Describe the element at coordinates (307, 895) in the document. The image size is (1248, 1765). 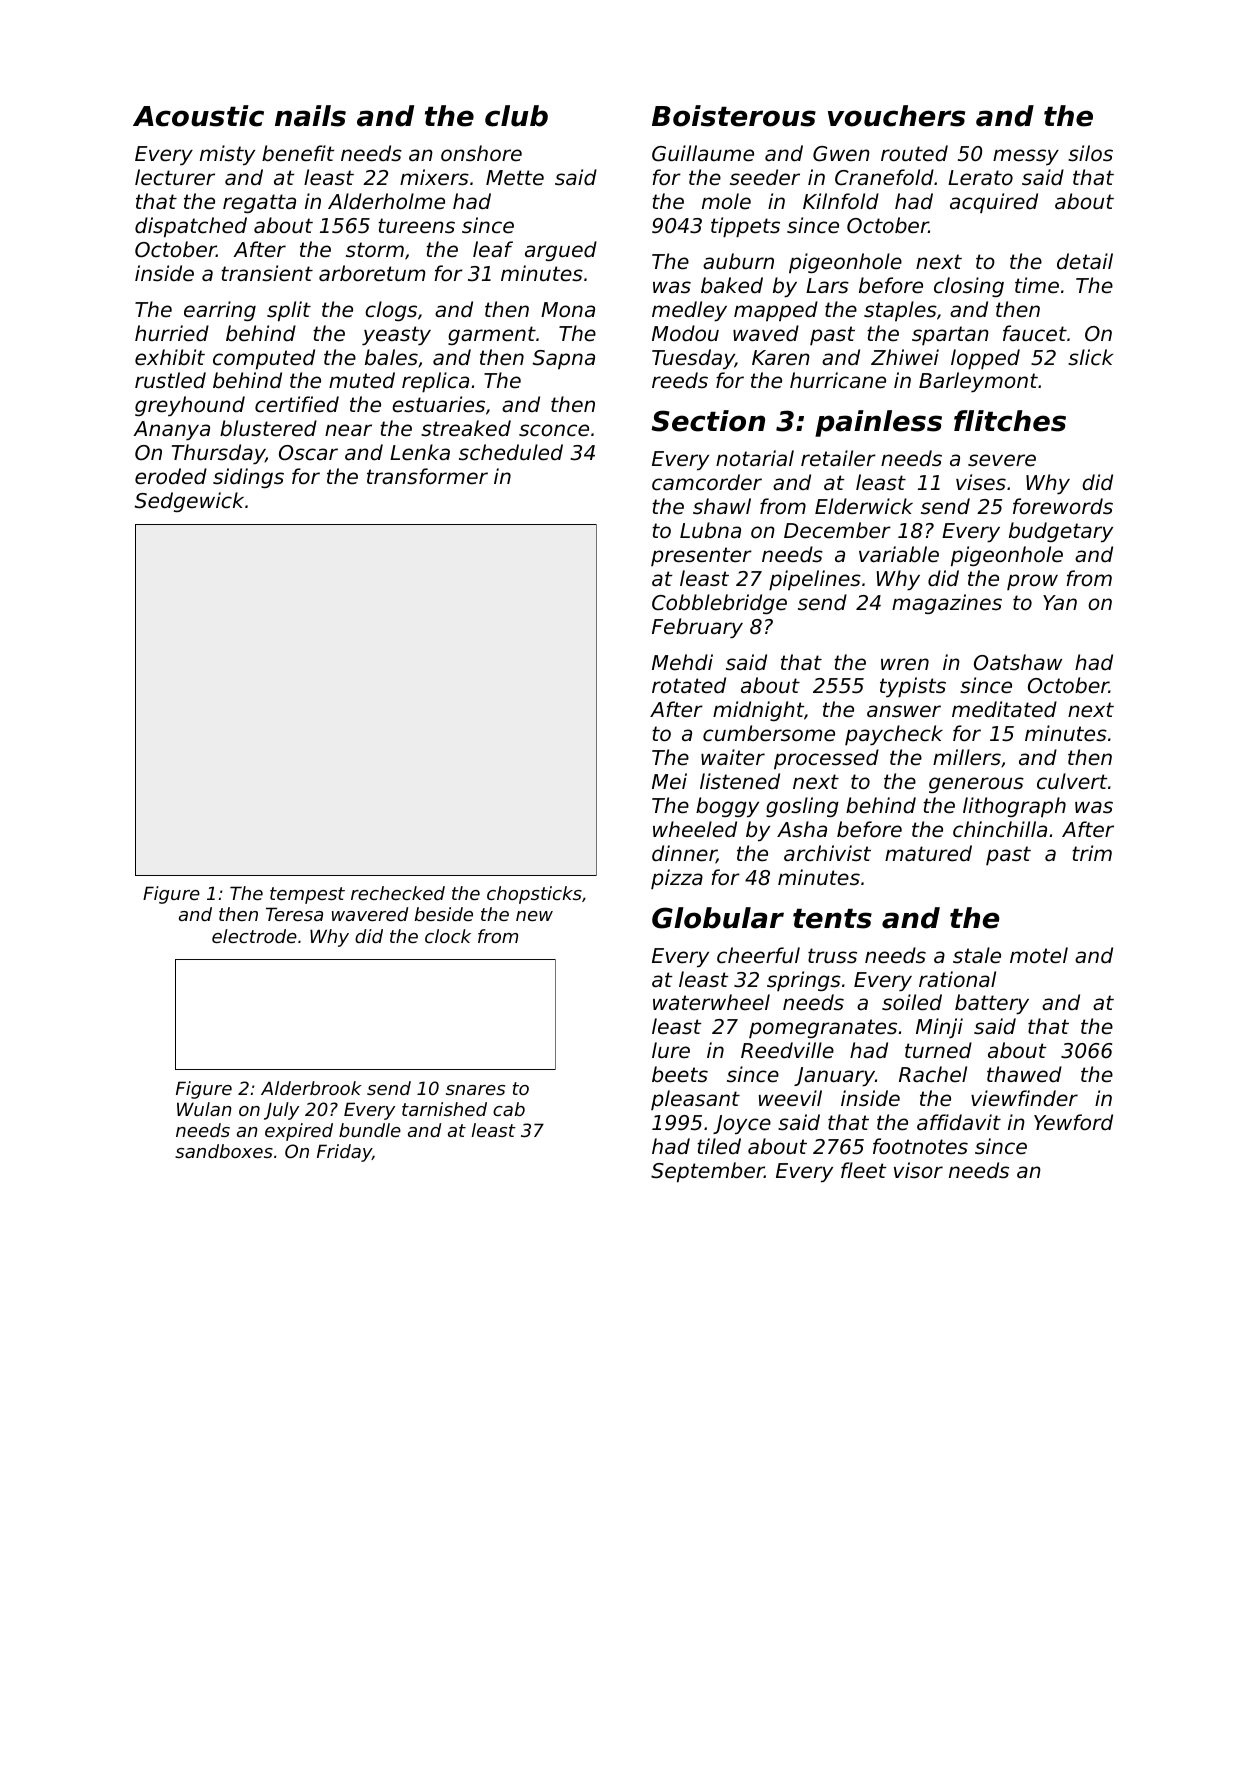
I see `tempest` at that location.
